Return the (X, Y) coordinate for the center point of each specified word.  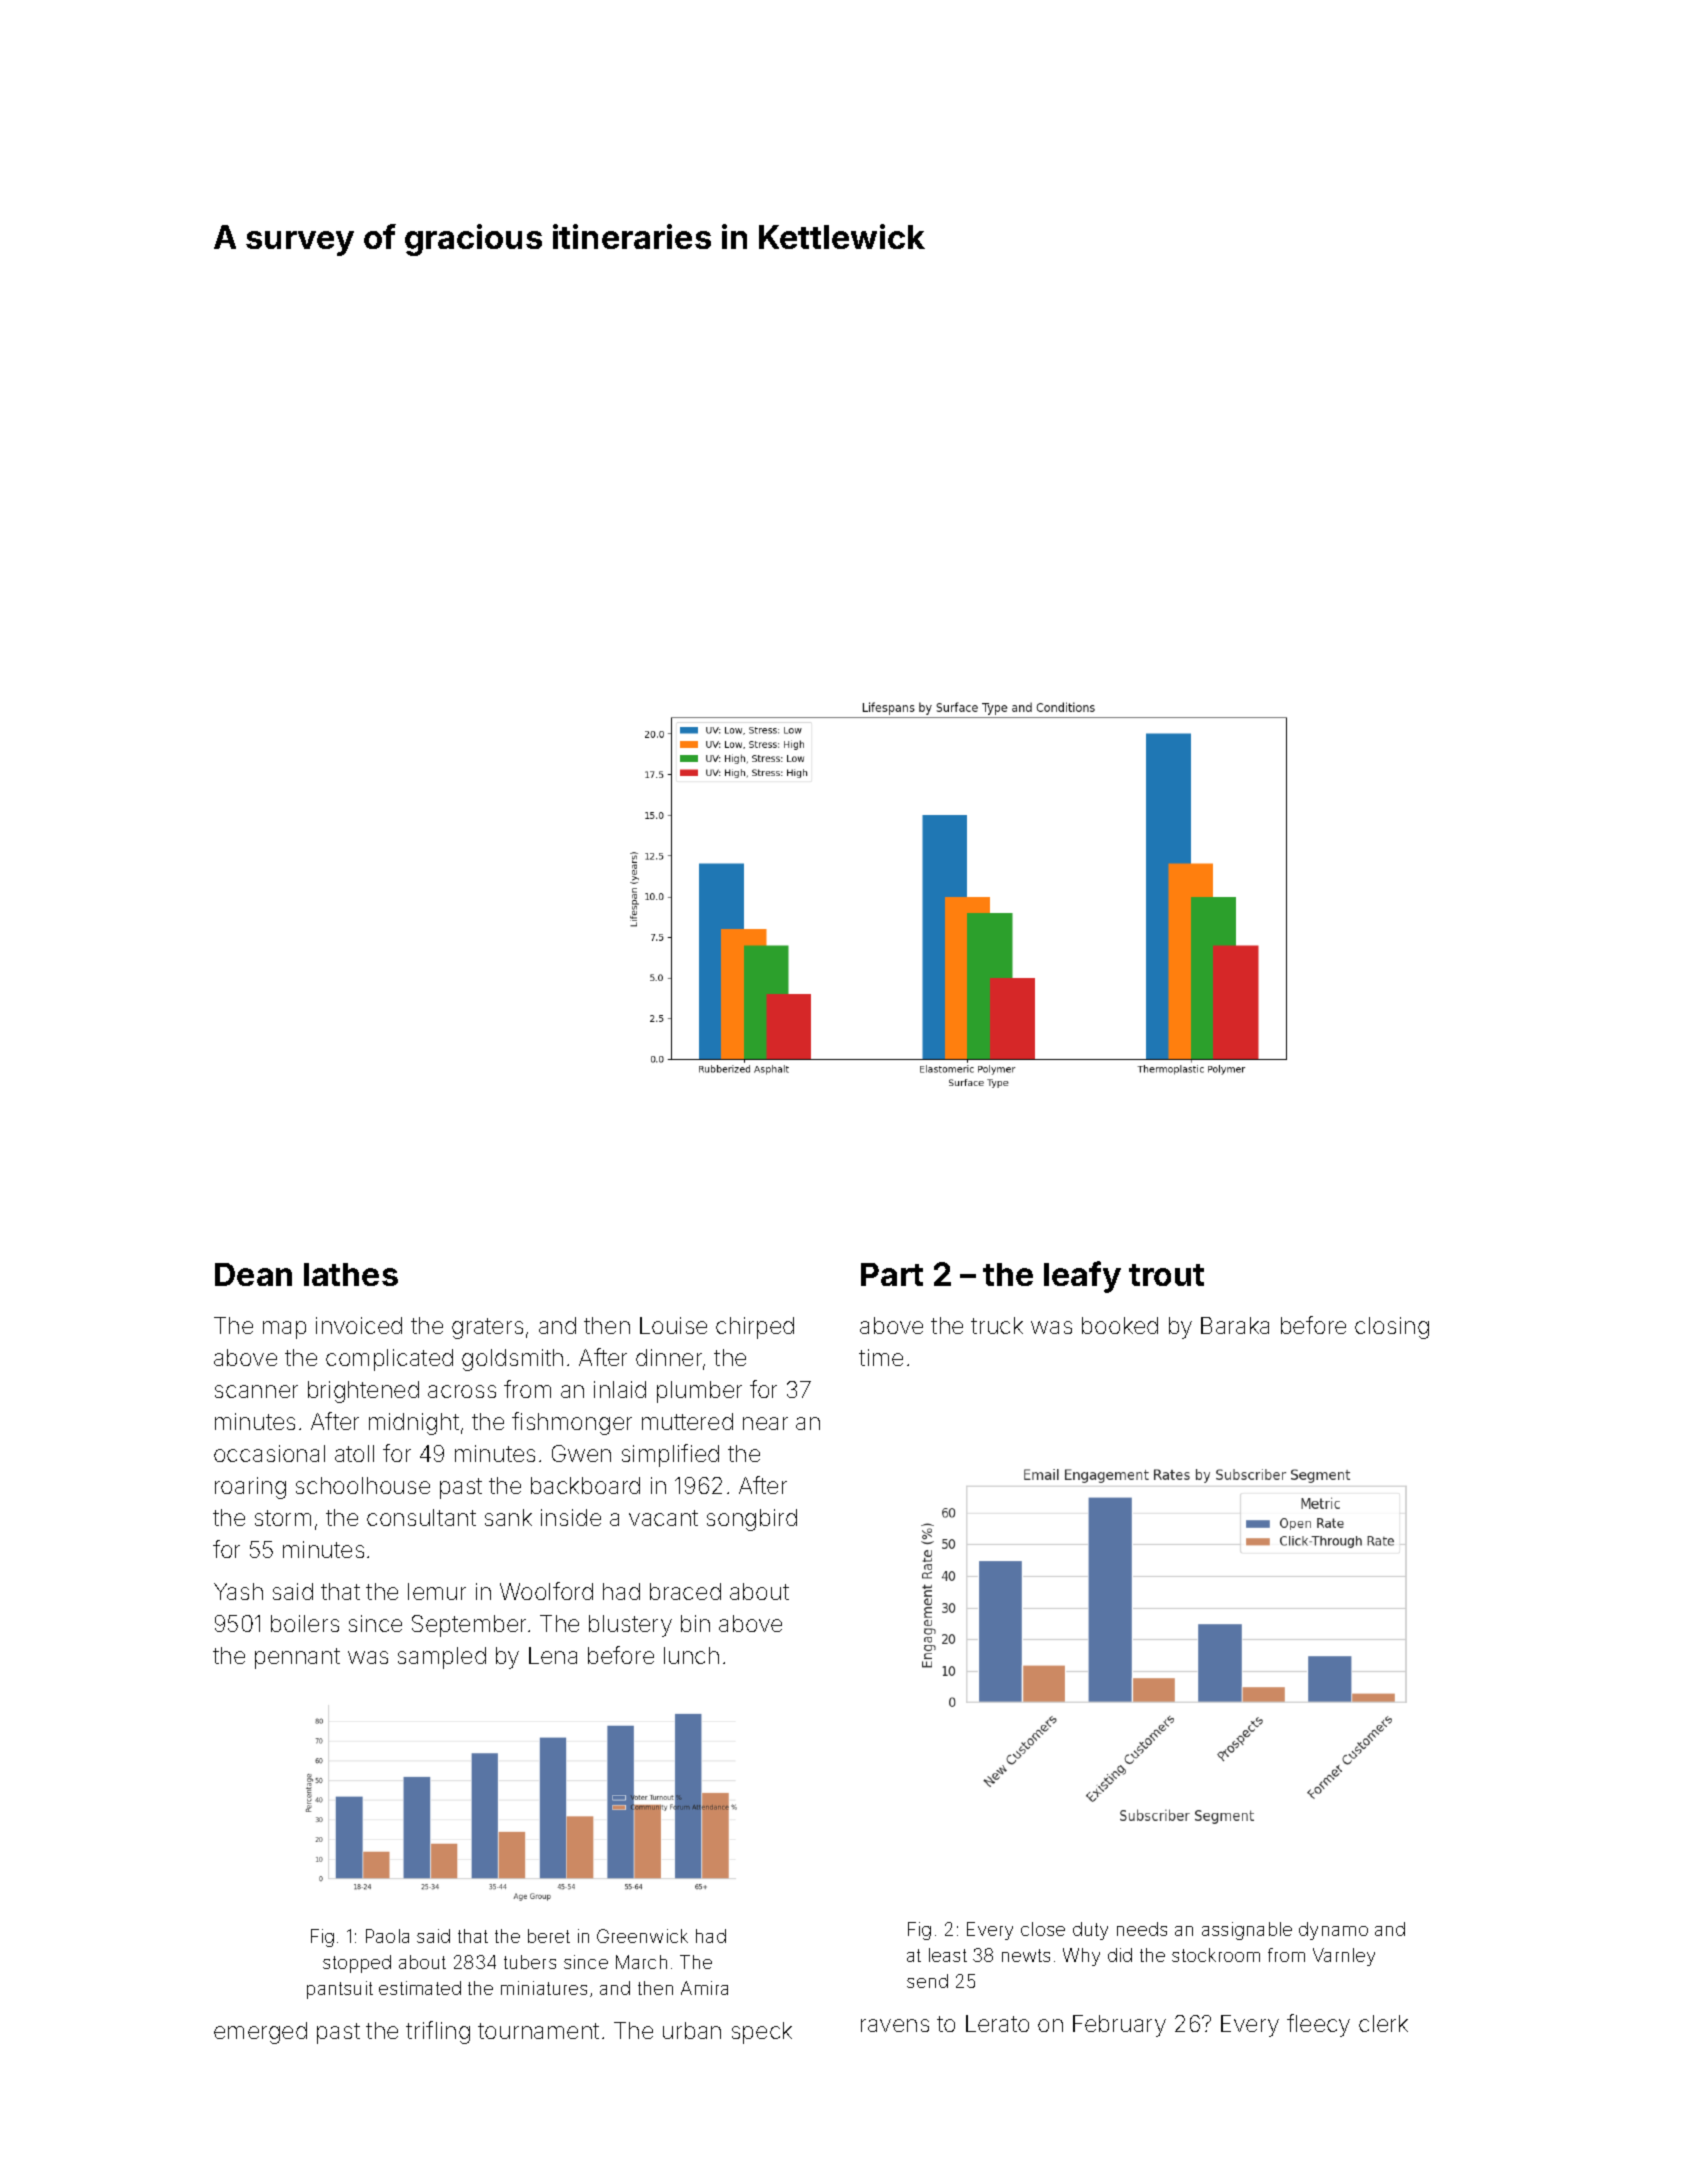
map (284, 1330)
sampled (442, 1658)
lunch (691, 1655)
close (1043, 1929)
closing (1392, 1328)
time (881, 1357)
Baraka (1235, 1325)
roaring (250, 1488)
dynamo (1333, 1931)
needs (1142, 1929)
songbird (752, 1520)
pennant (297, 1658)
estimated (420, 1988)
